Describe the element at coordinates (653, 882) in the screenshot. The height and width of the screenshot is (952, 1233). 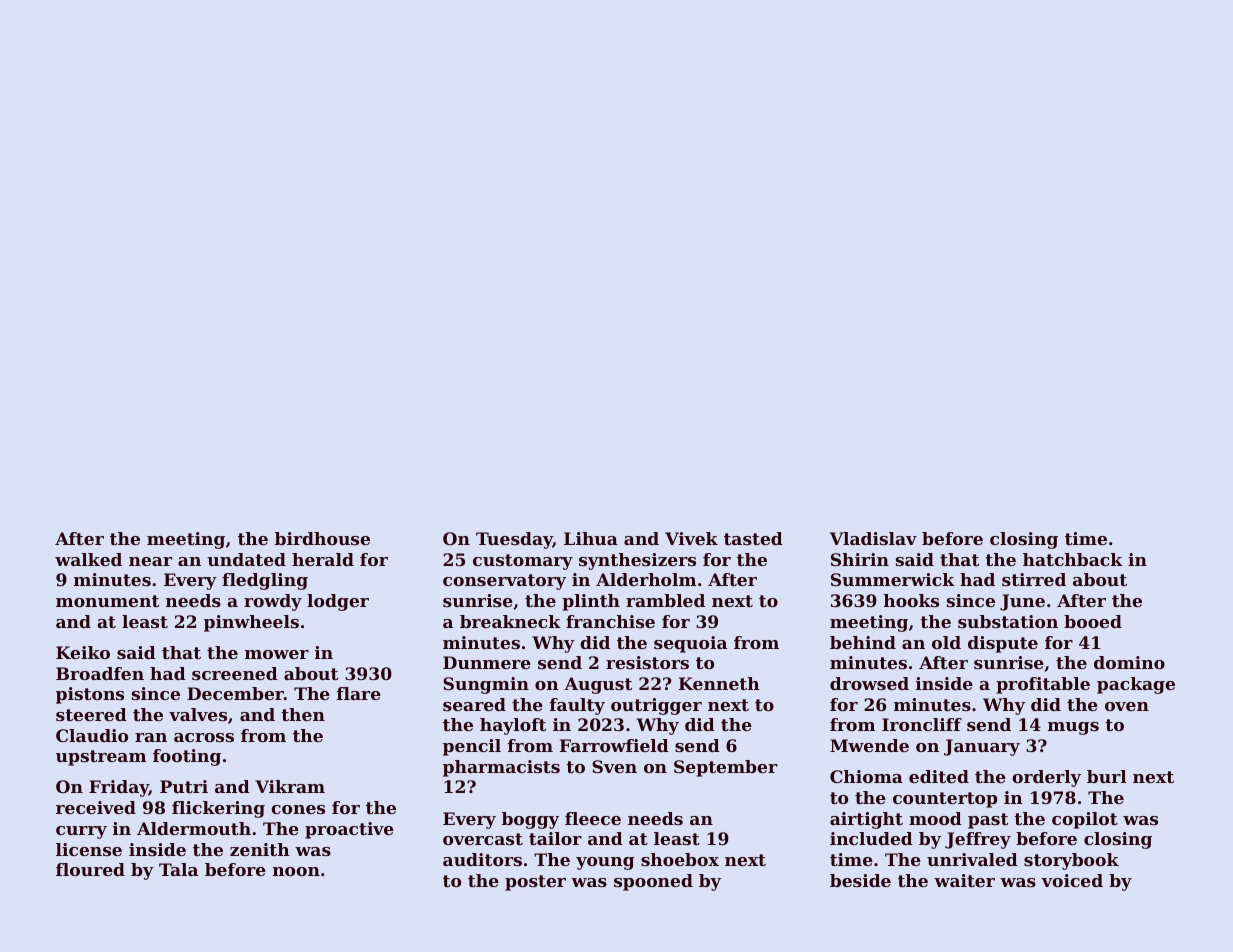
I see `spooned` at that location.
